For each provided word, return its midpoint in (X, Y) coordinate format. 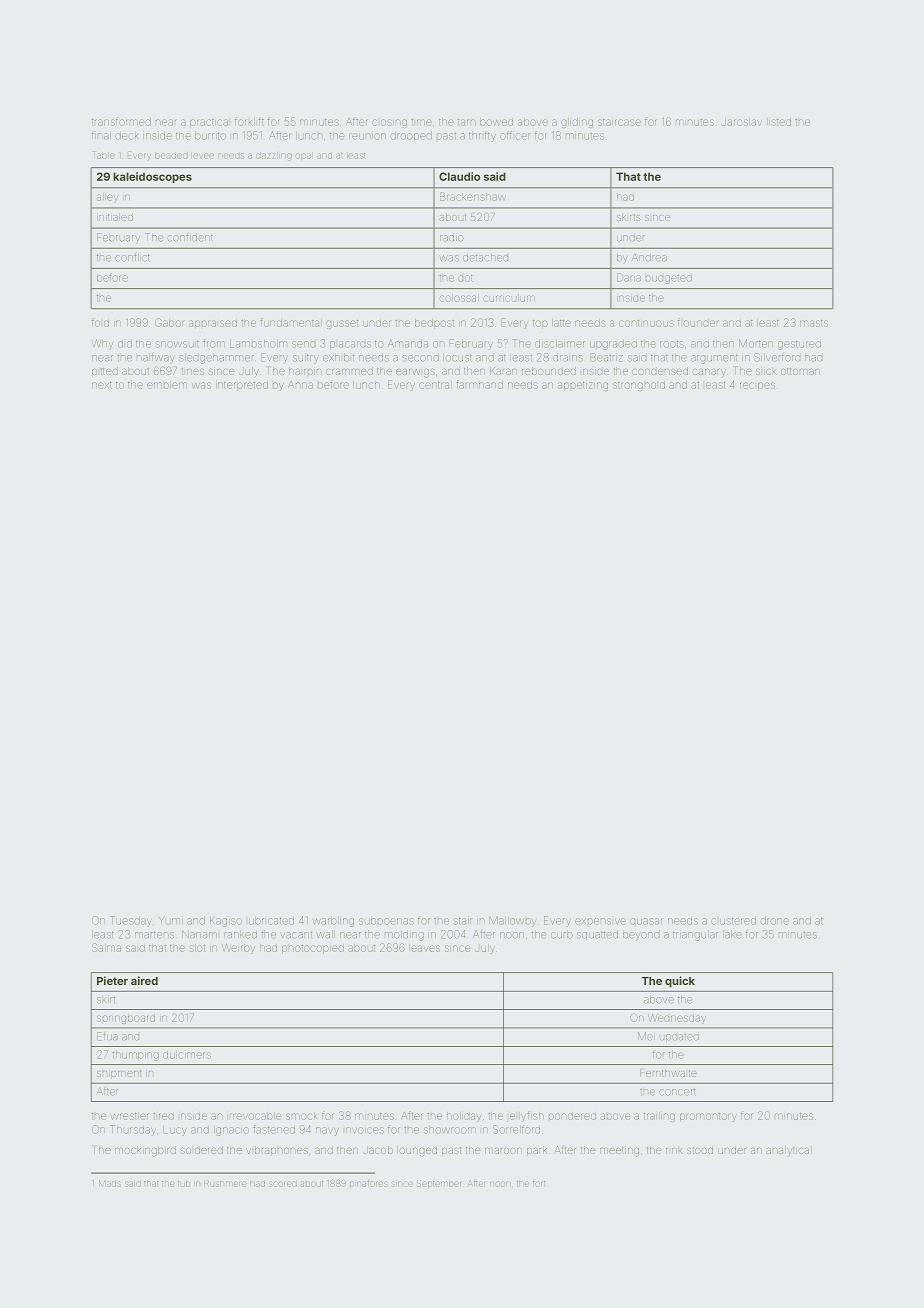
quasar (646, 921)
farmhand (479, 384)
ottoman (800, 371)
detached (485, 258)
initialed (115, 217)
